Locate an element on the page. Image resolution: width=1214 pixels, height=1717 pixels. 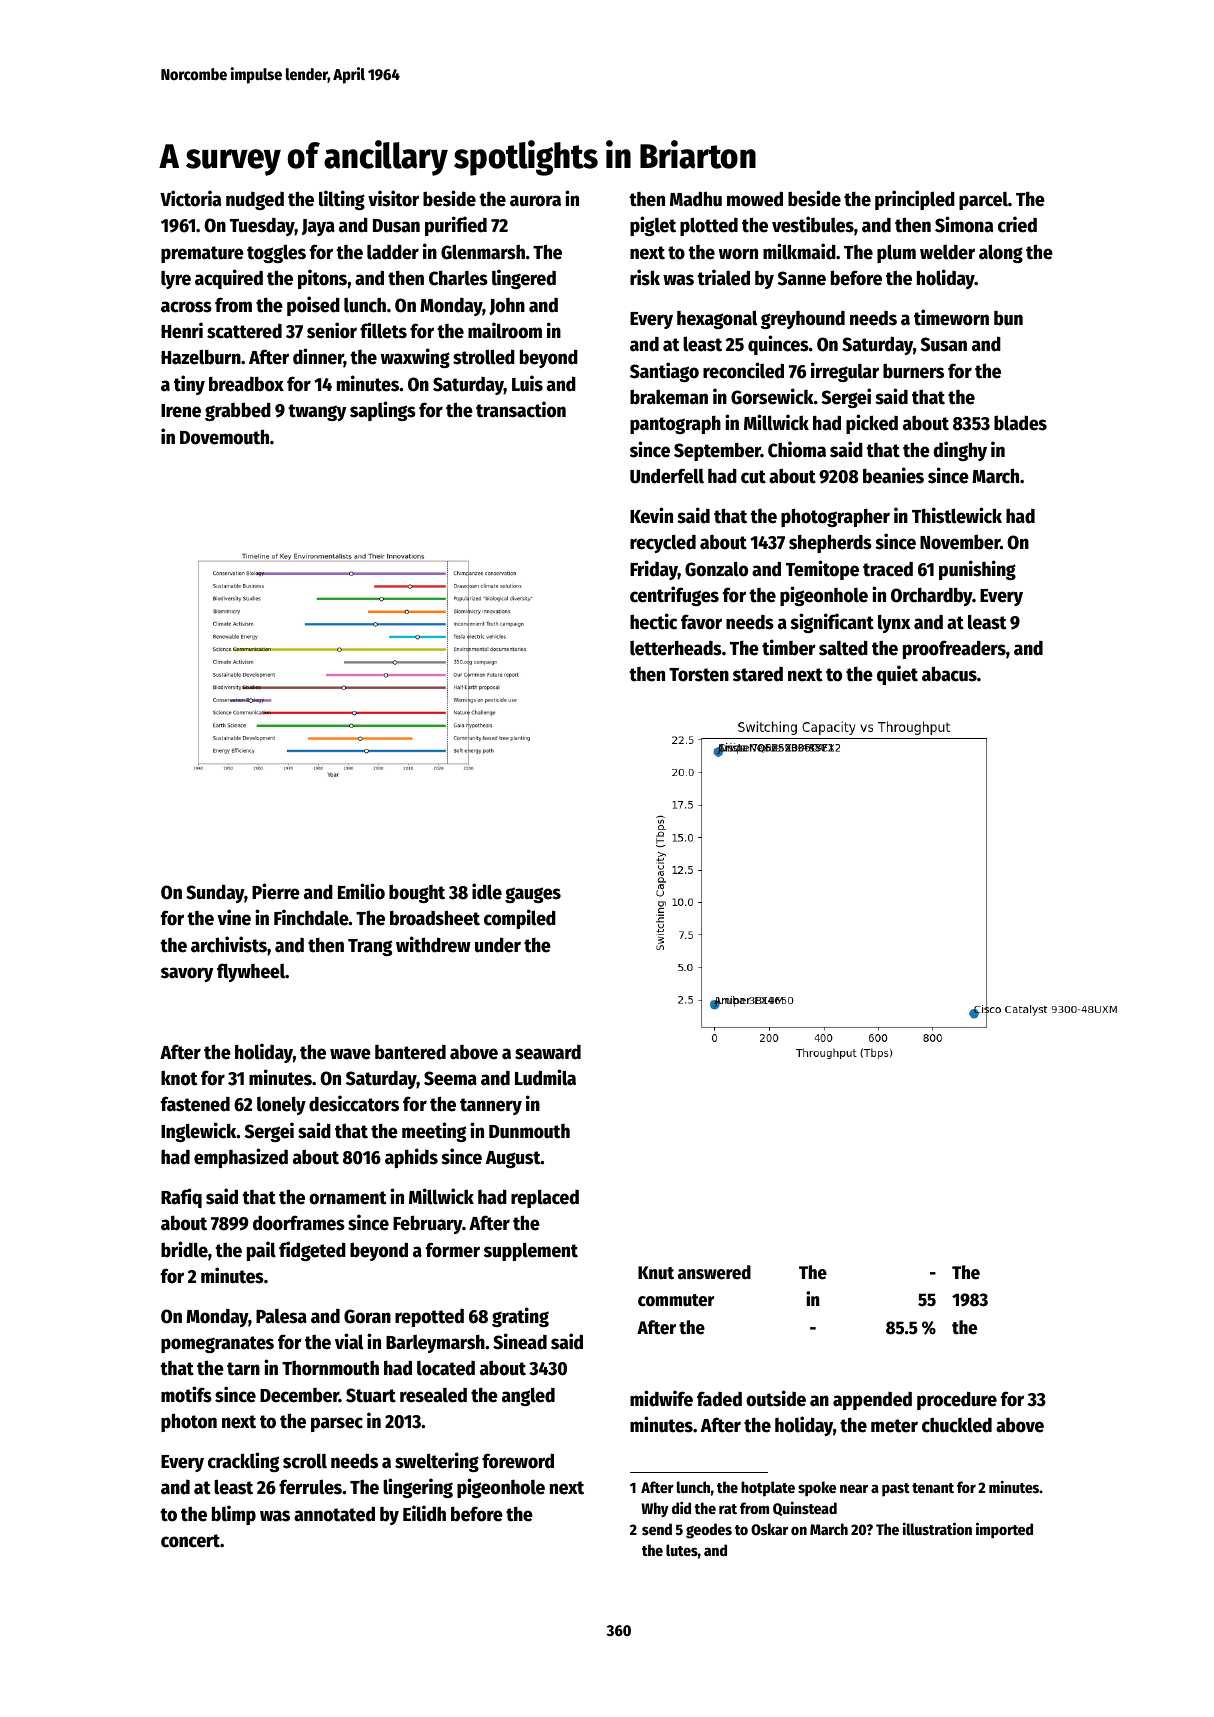
reconciled is located at coordinates (743, 370).
